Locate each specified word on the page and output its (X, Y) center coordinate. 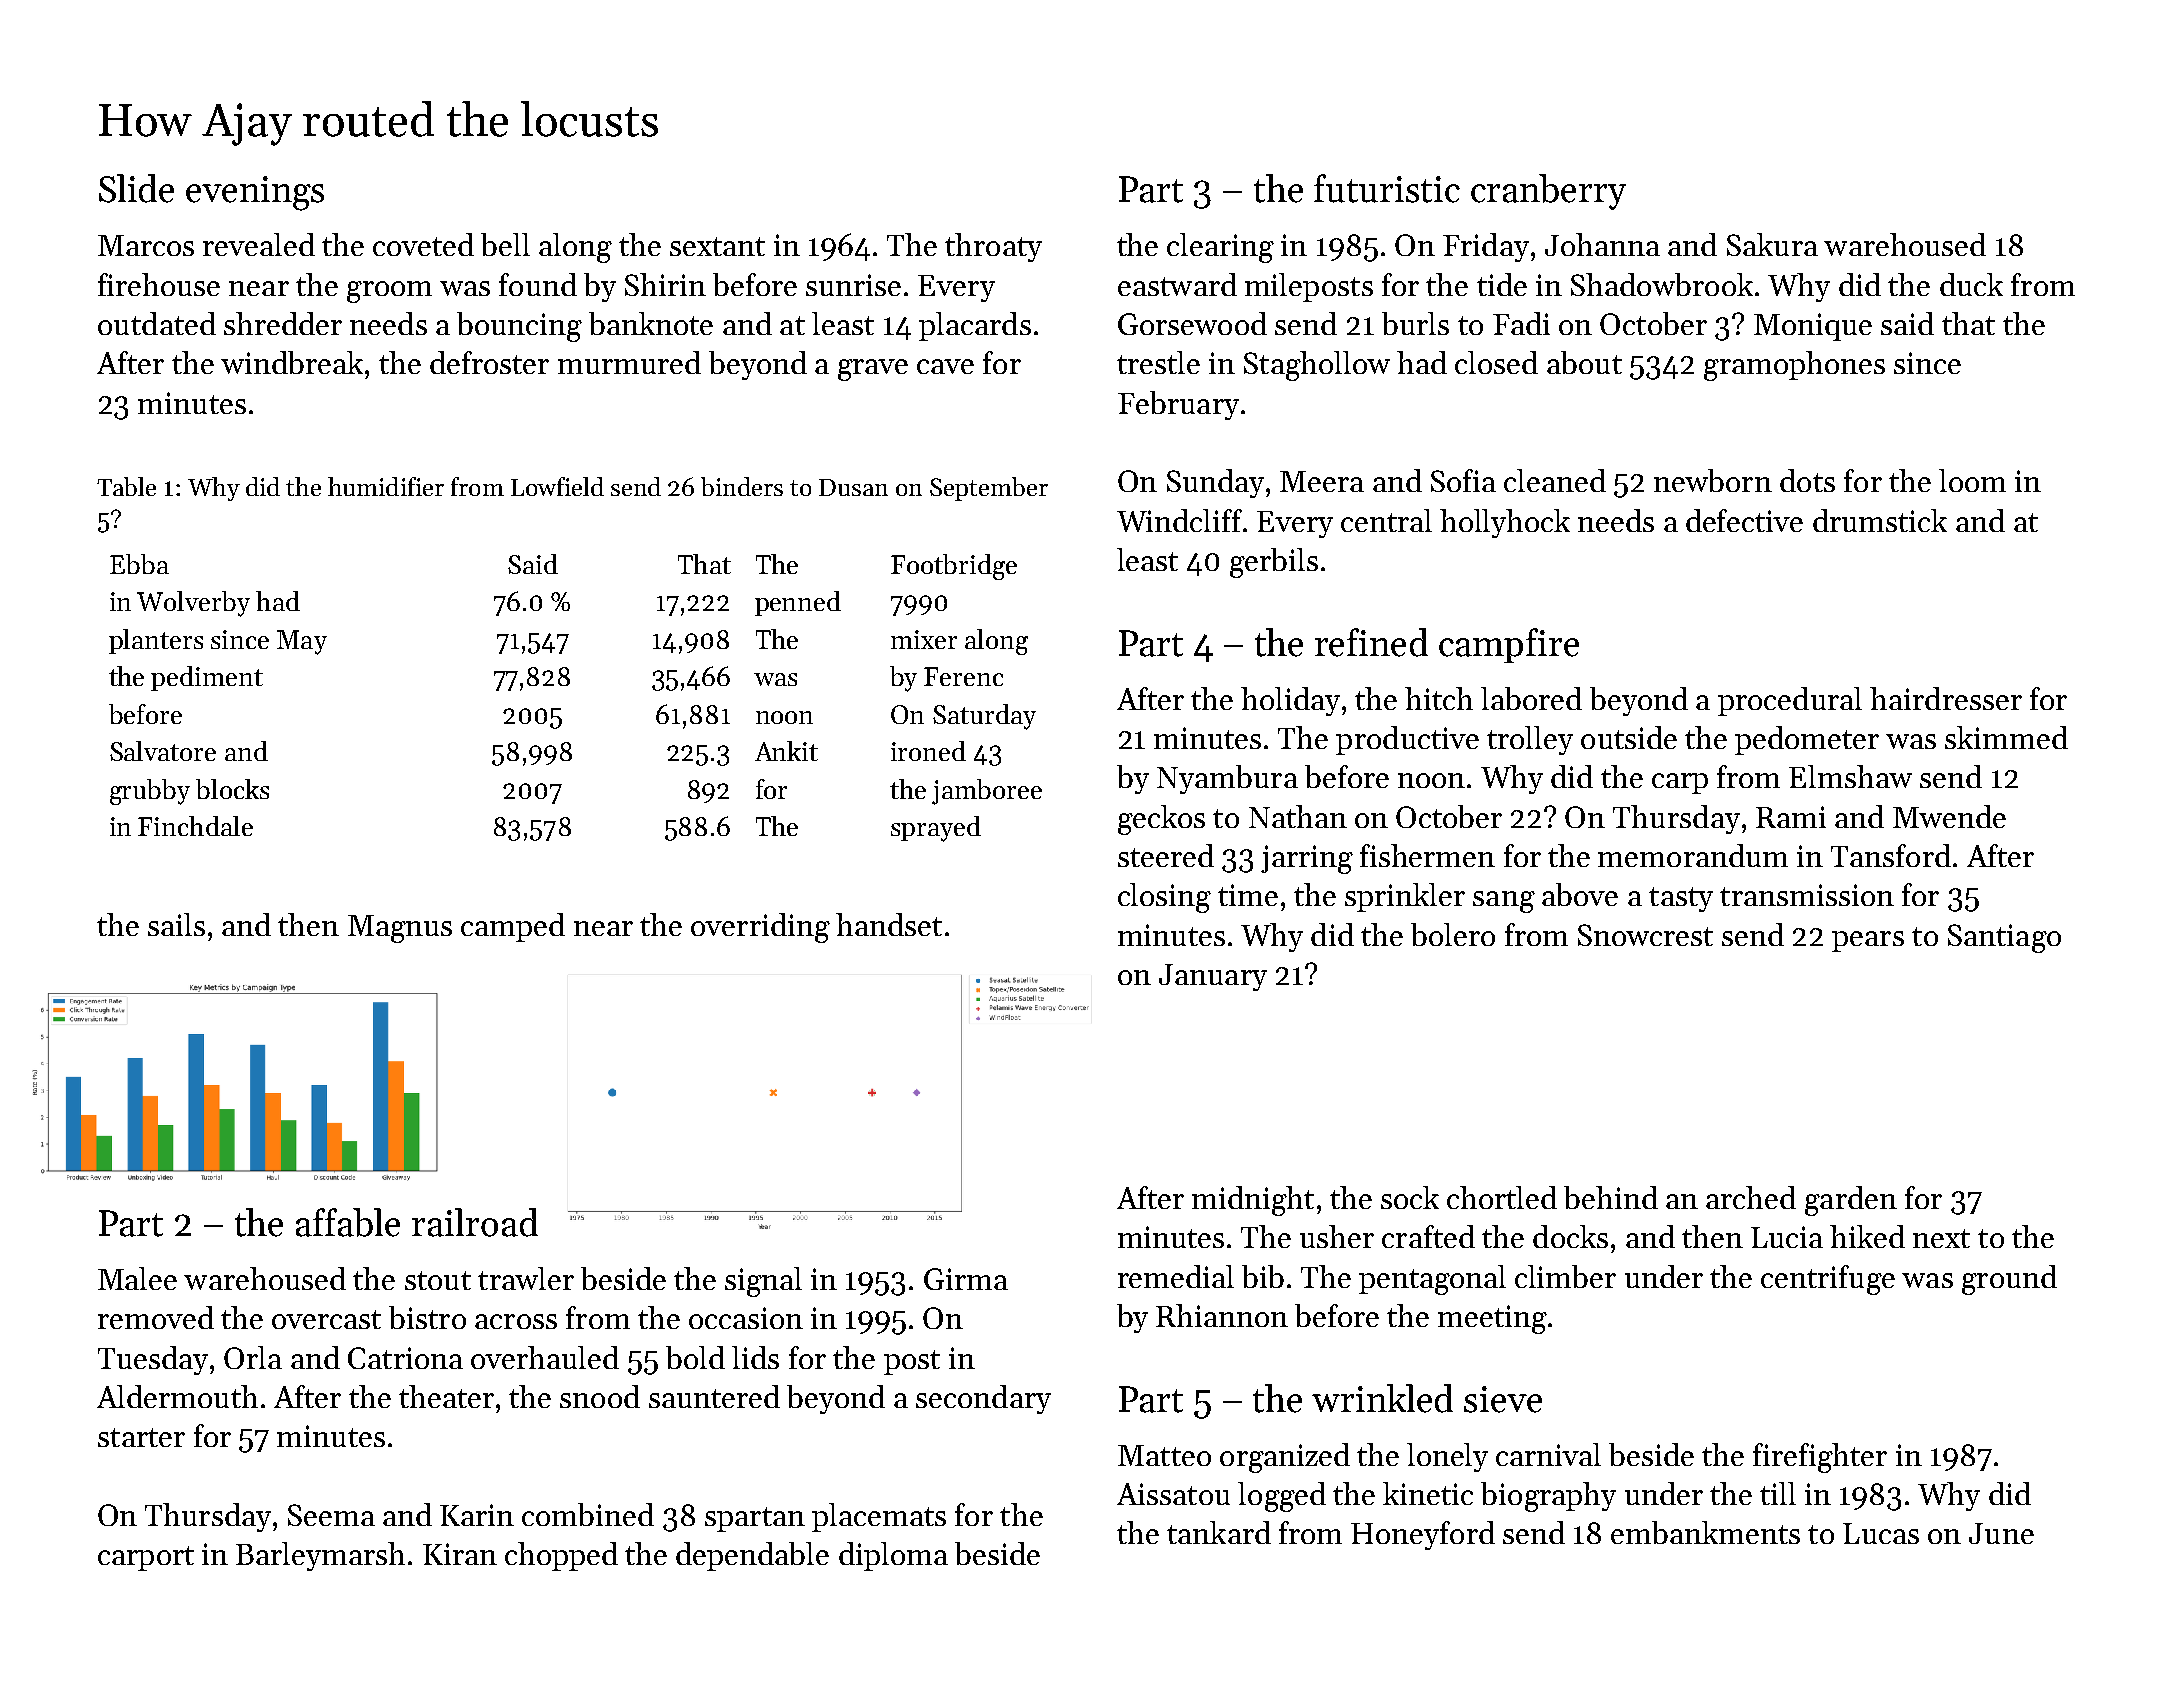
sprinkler (1405, 897)
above (1580, 894)
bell (505, 244)
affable (348, 1222)
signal (763, 1282)
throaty (993, 247)
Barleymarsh (320, 1556)
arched (1751, 1197)
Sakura (1772, 244)
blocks (232, 789)
